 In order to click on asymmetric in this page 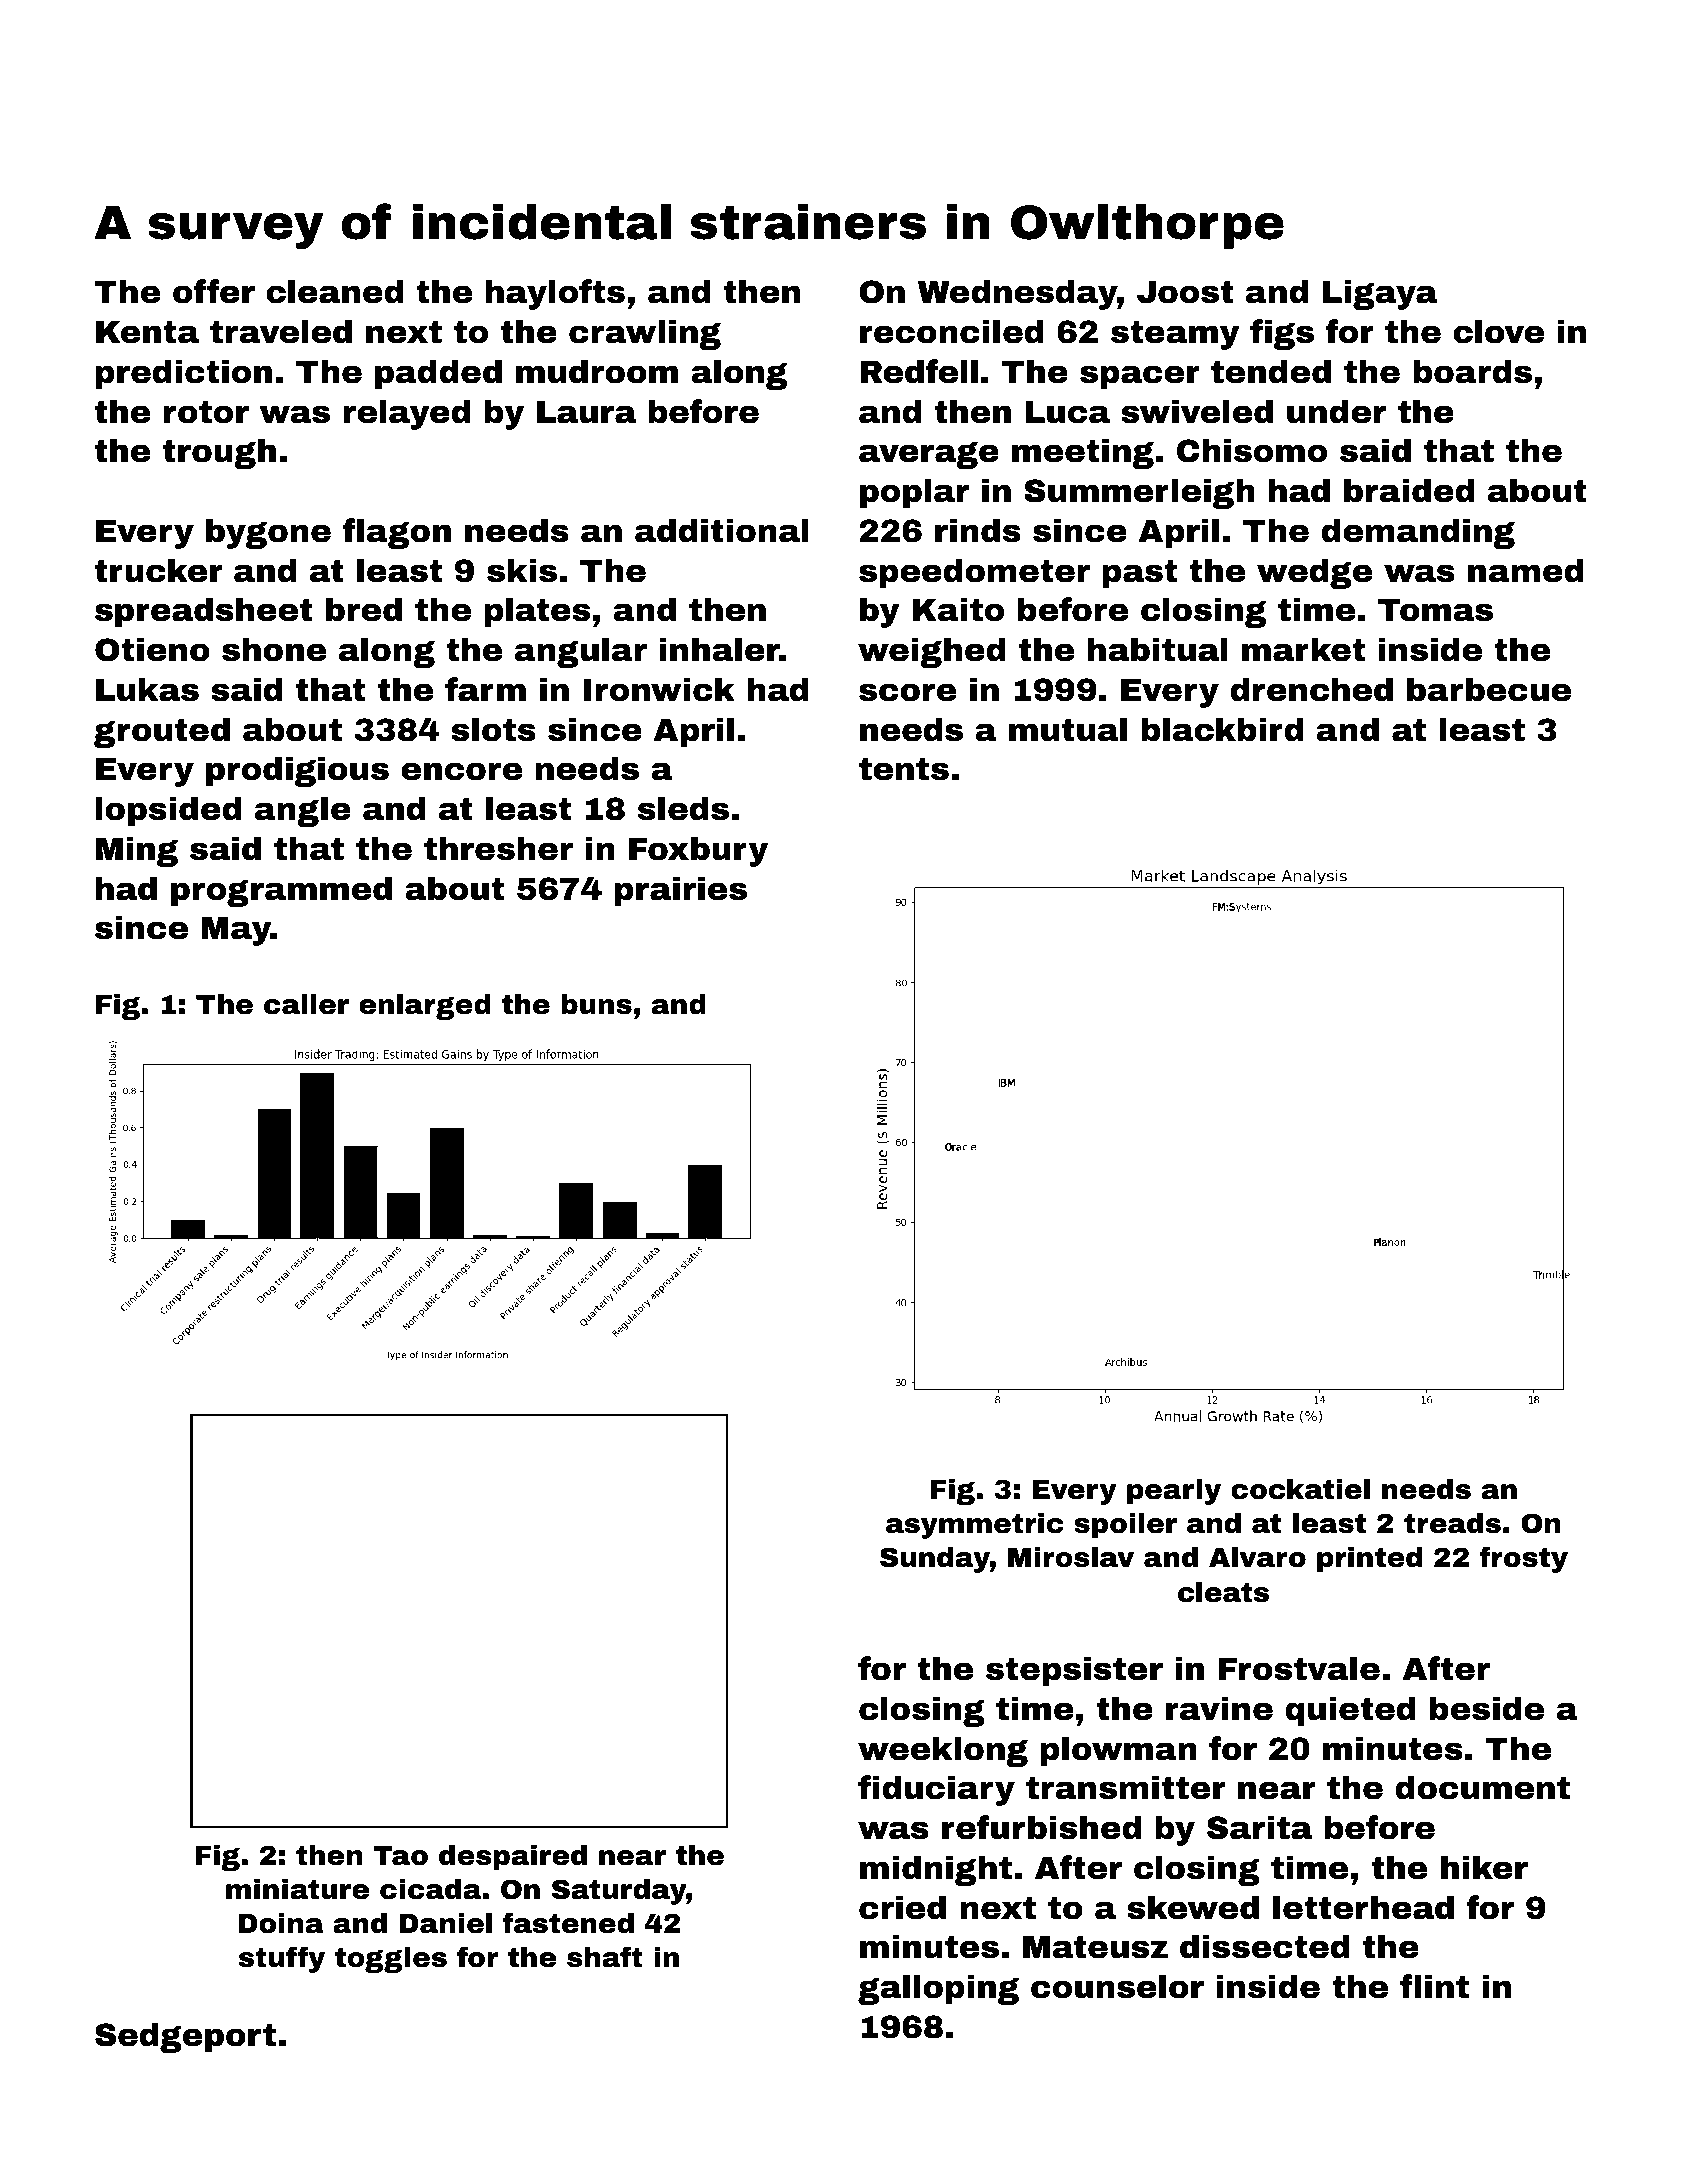, I will do `click(974, 1526)`.
